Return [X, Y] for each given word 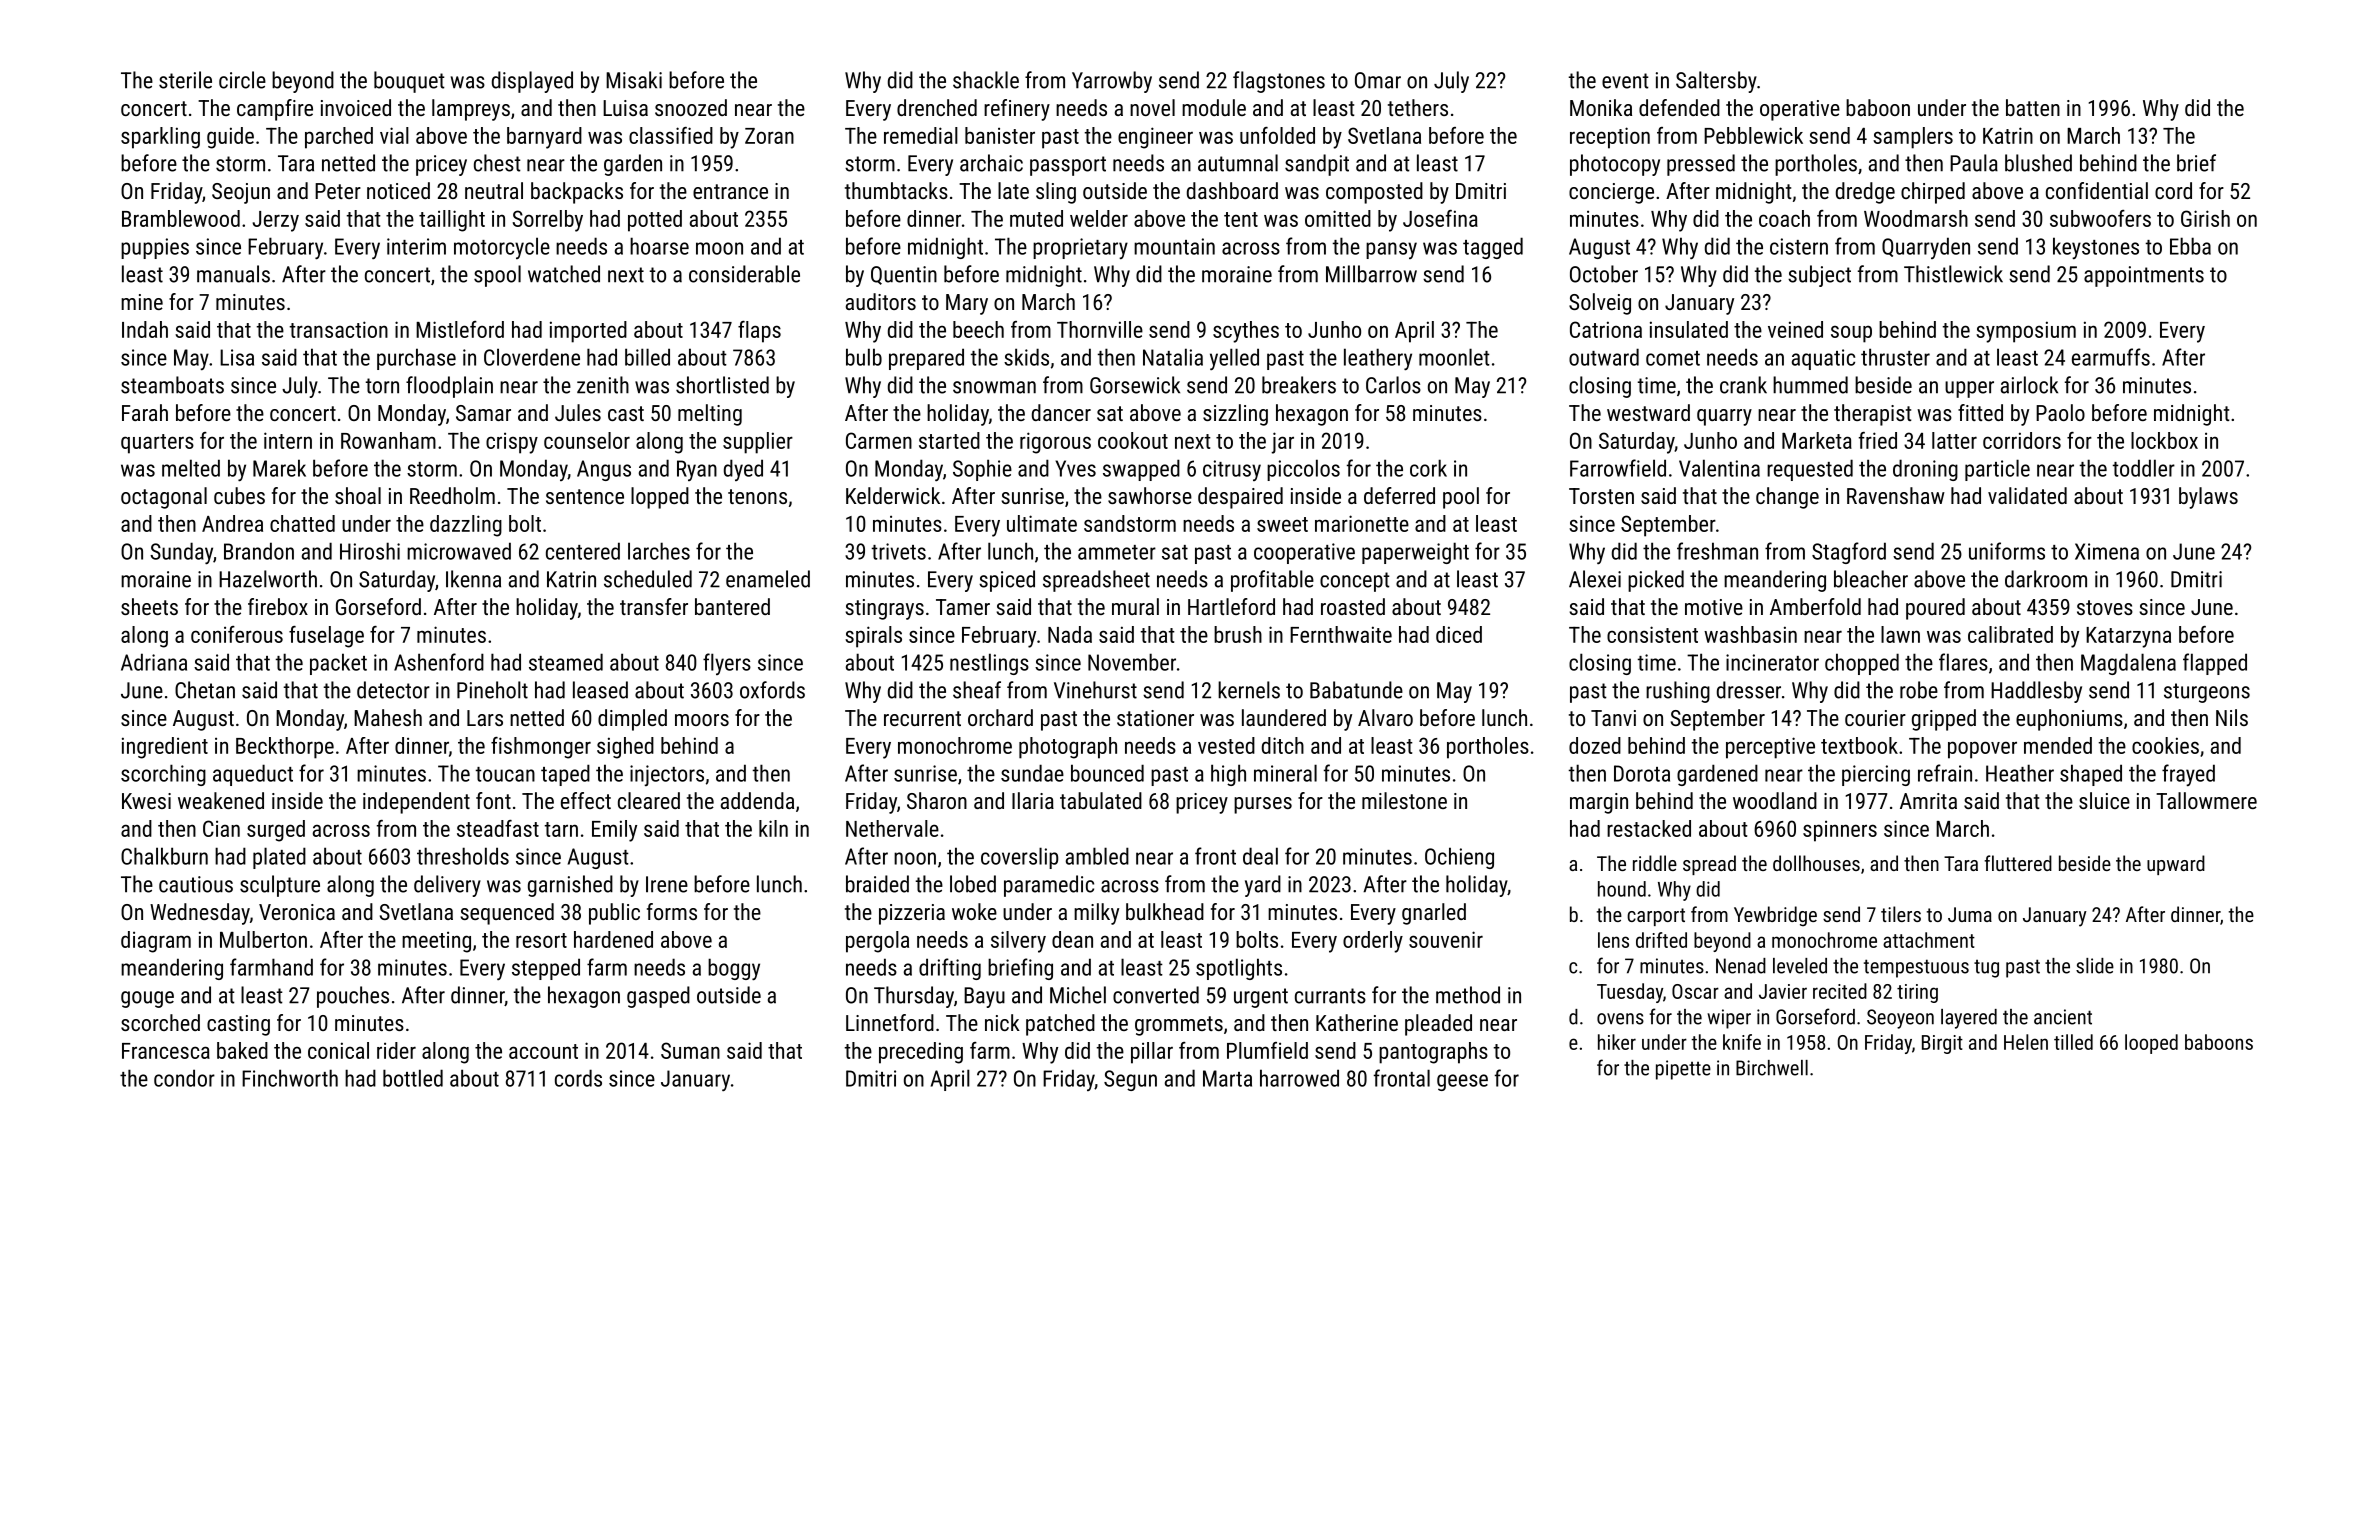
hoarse [659, 246]
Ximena [2107, 551]
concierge [1611, 193]
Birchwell [1772, 1068]
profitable [1272, 581]
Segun [1130, 1080]
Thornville [1100, 329]
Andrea [232, 523]
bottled [413, 1078]
